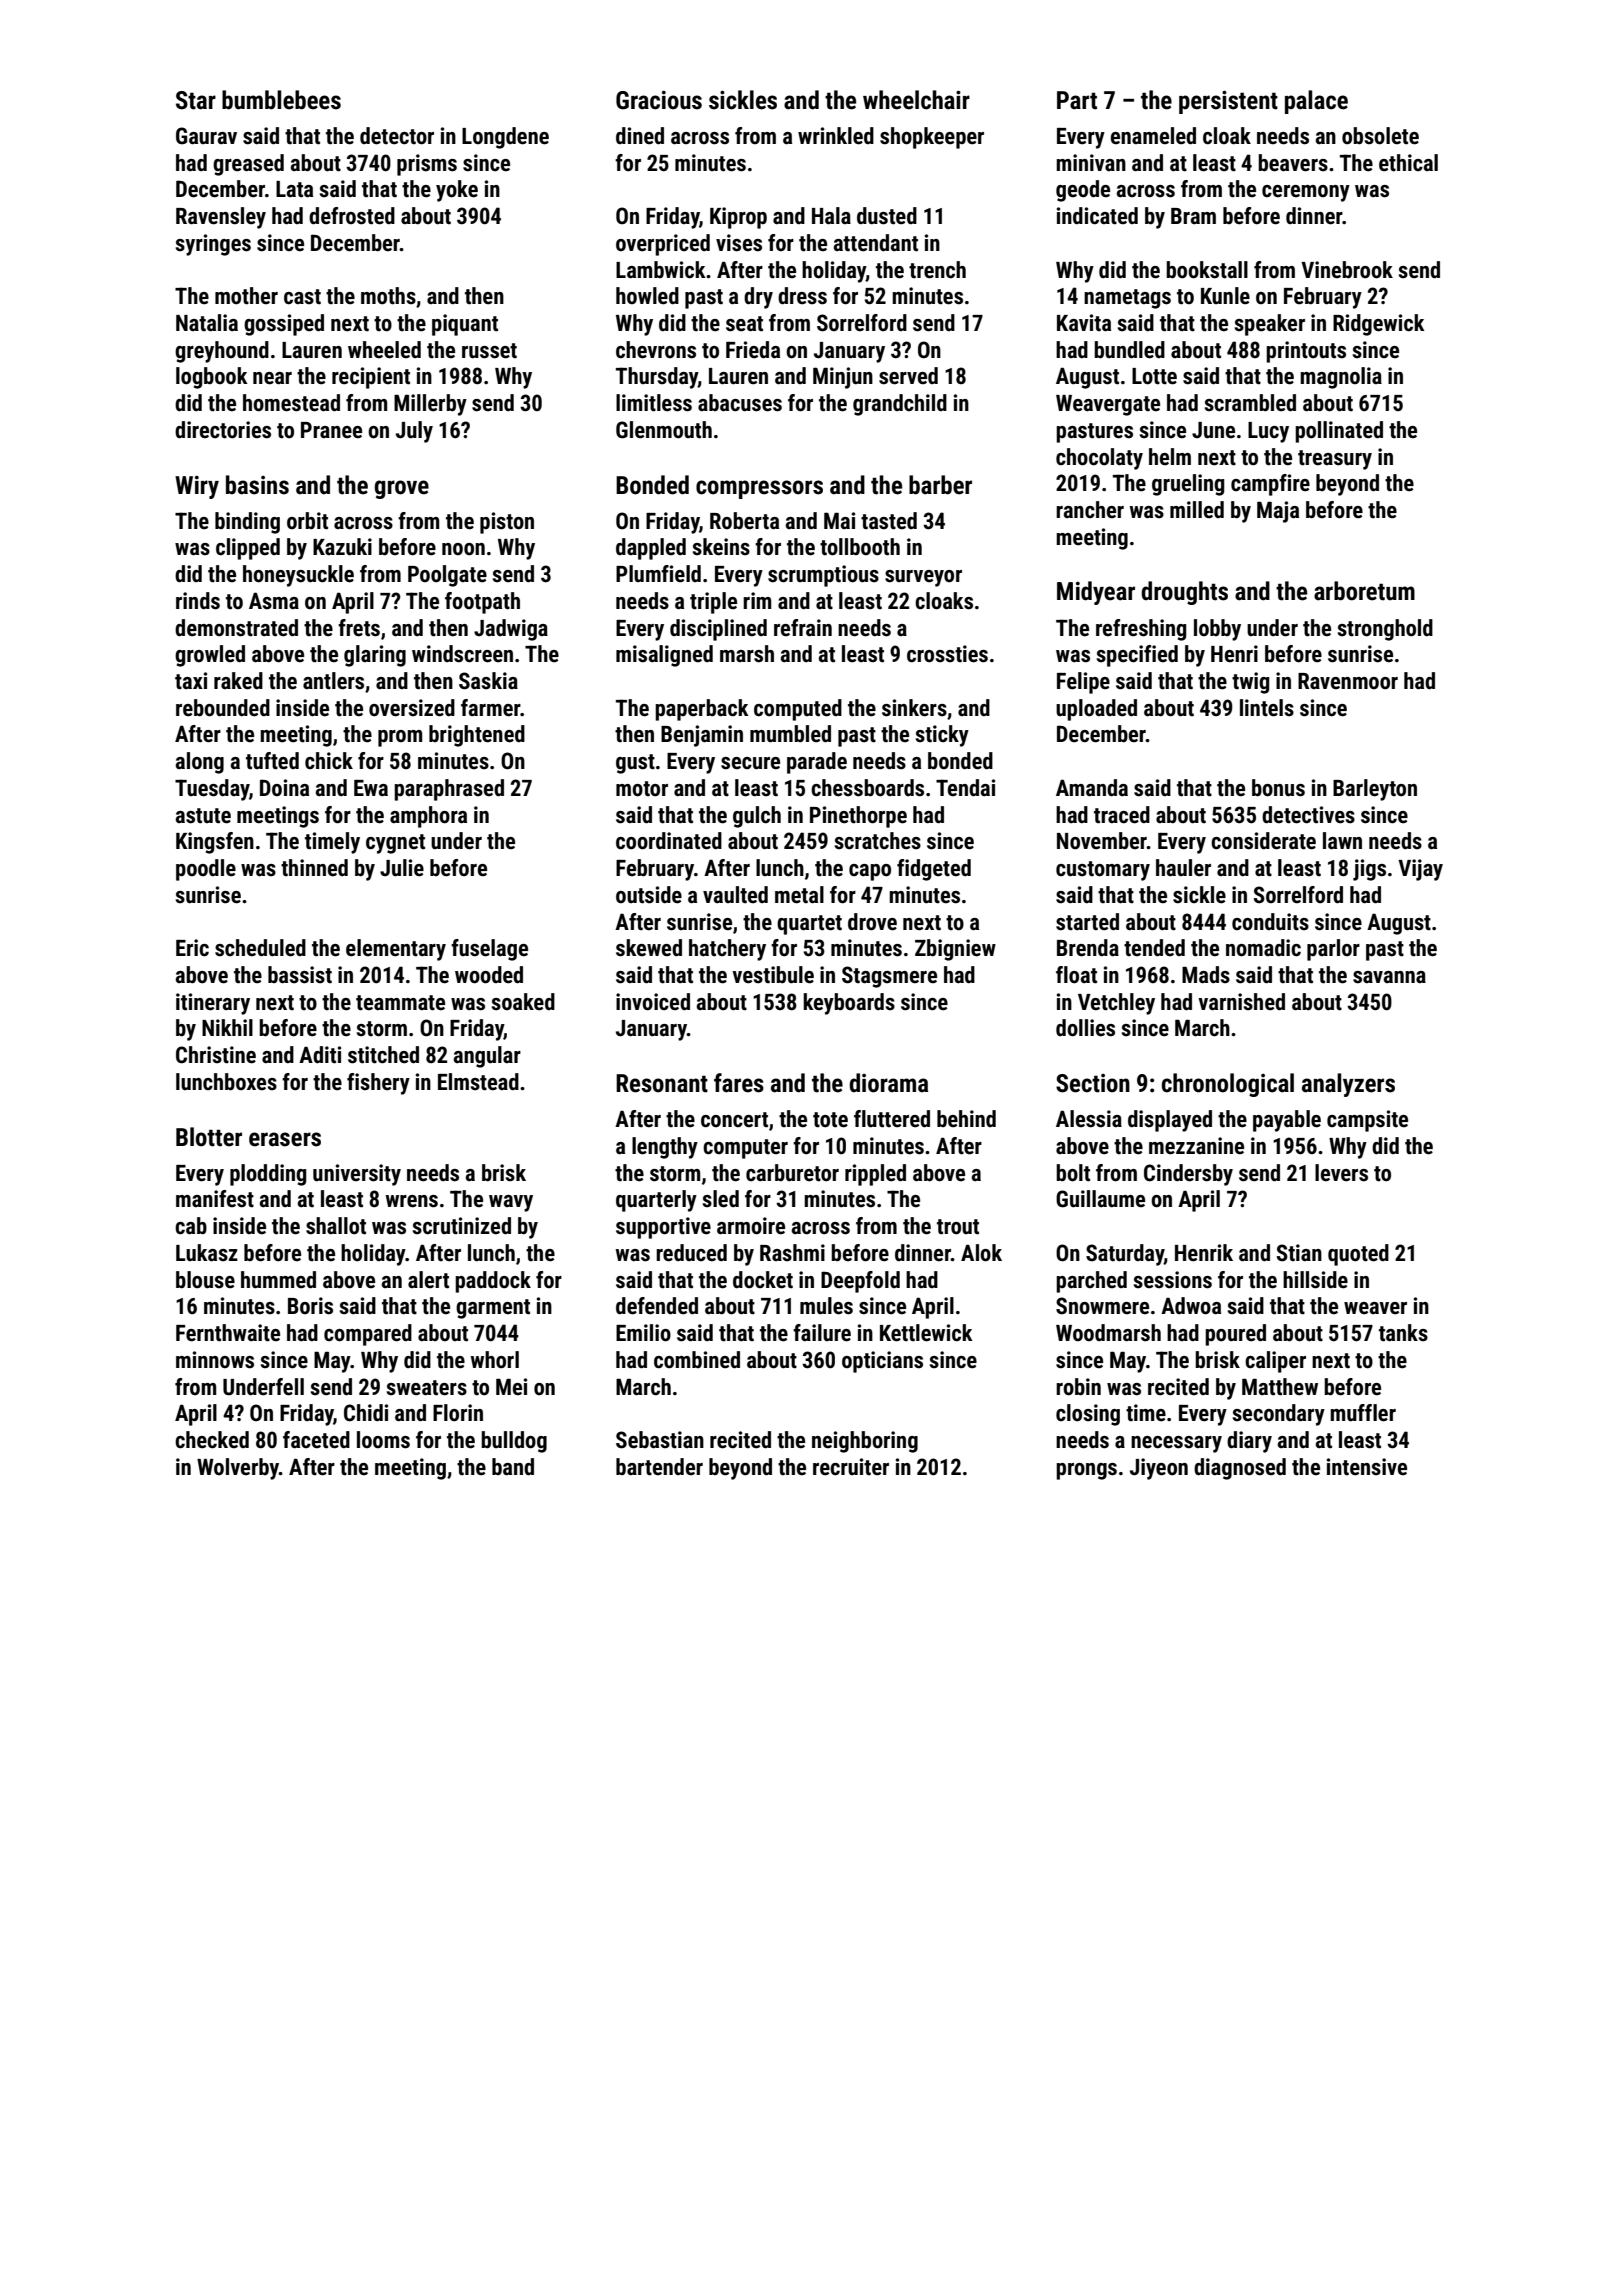  I want to click on Christine, so click(216, 1055).
